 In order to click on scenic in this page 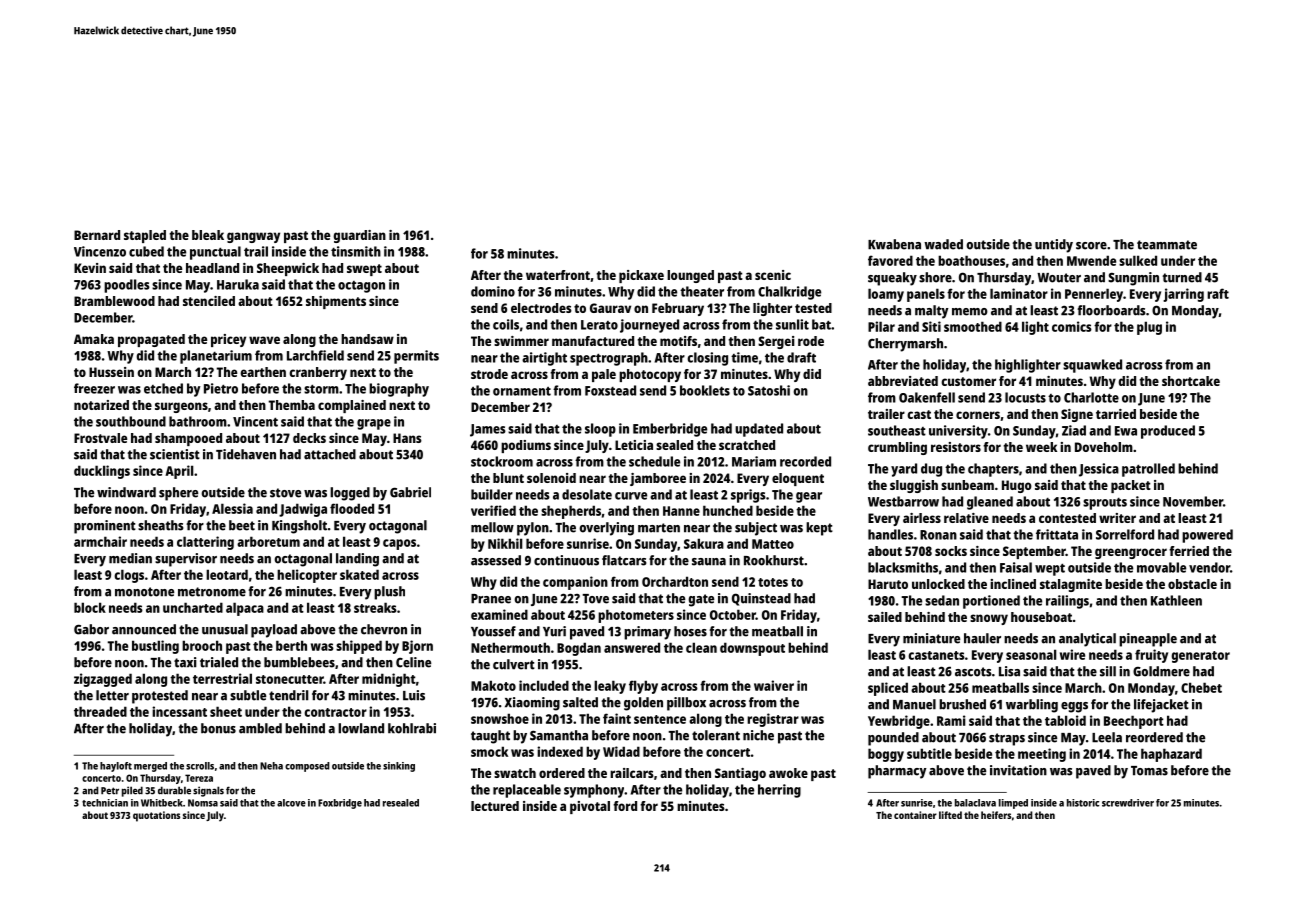, I will do `click(773, 275)`.
